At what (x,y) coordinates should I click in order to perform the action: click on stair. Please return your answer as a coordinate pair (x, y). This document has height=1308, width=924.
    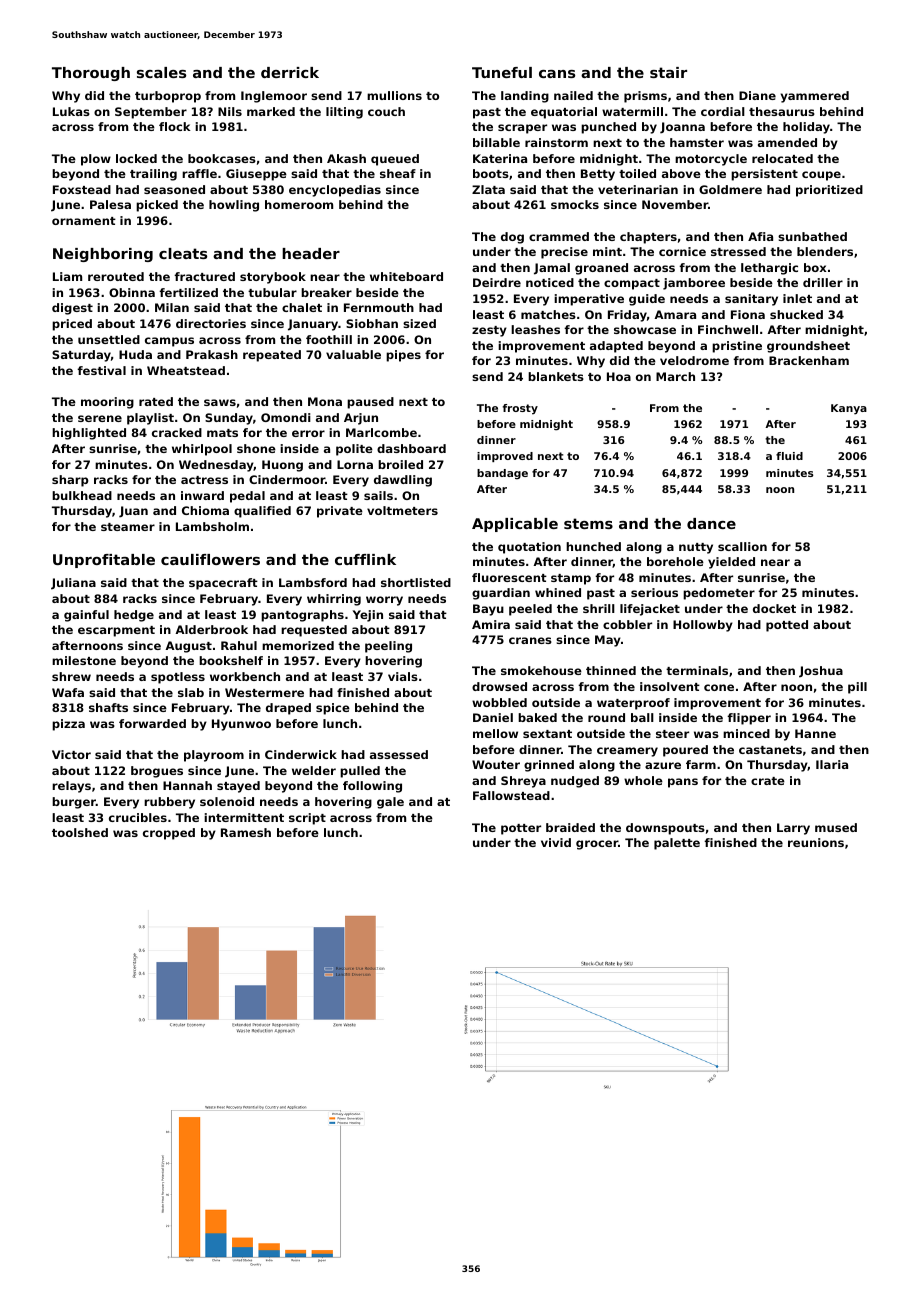
    Looking at the image, I should click on (668, 72).
